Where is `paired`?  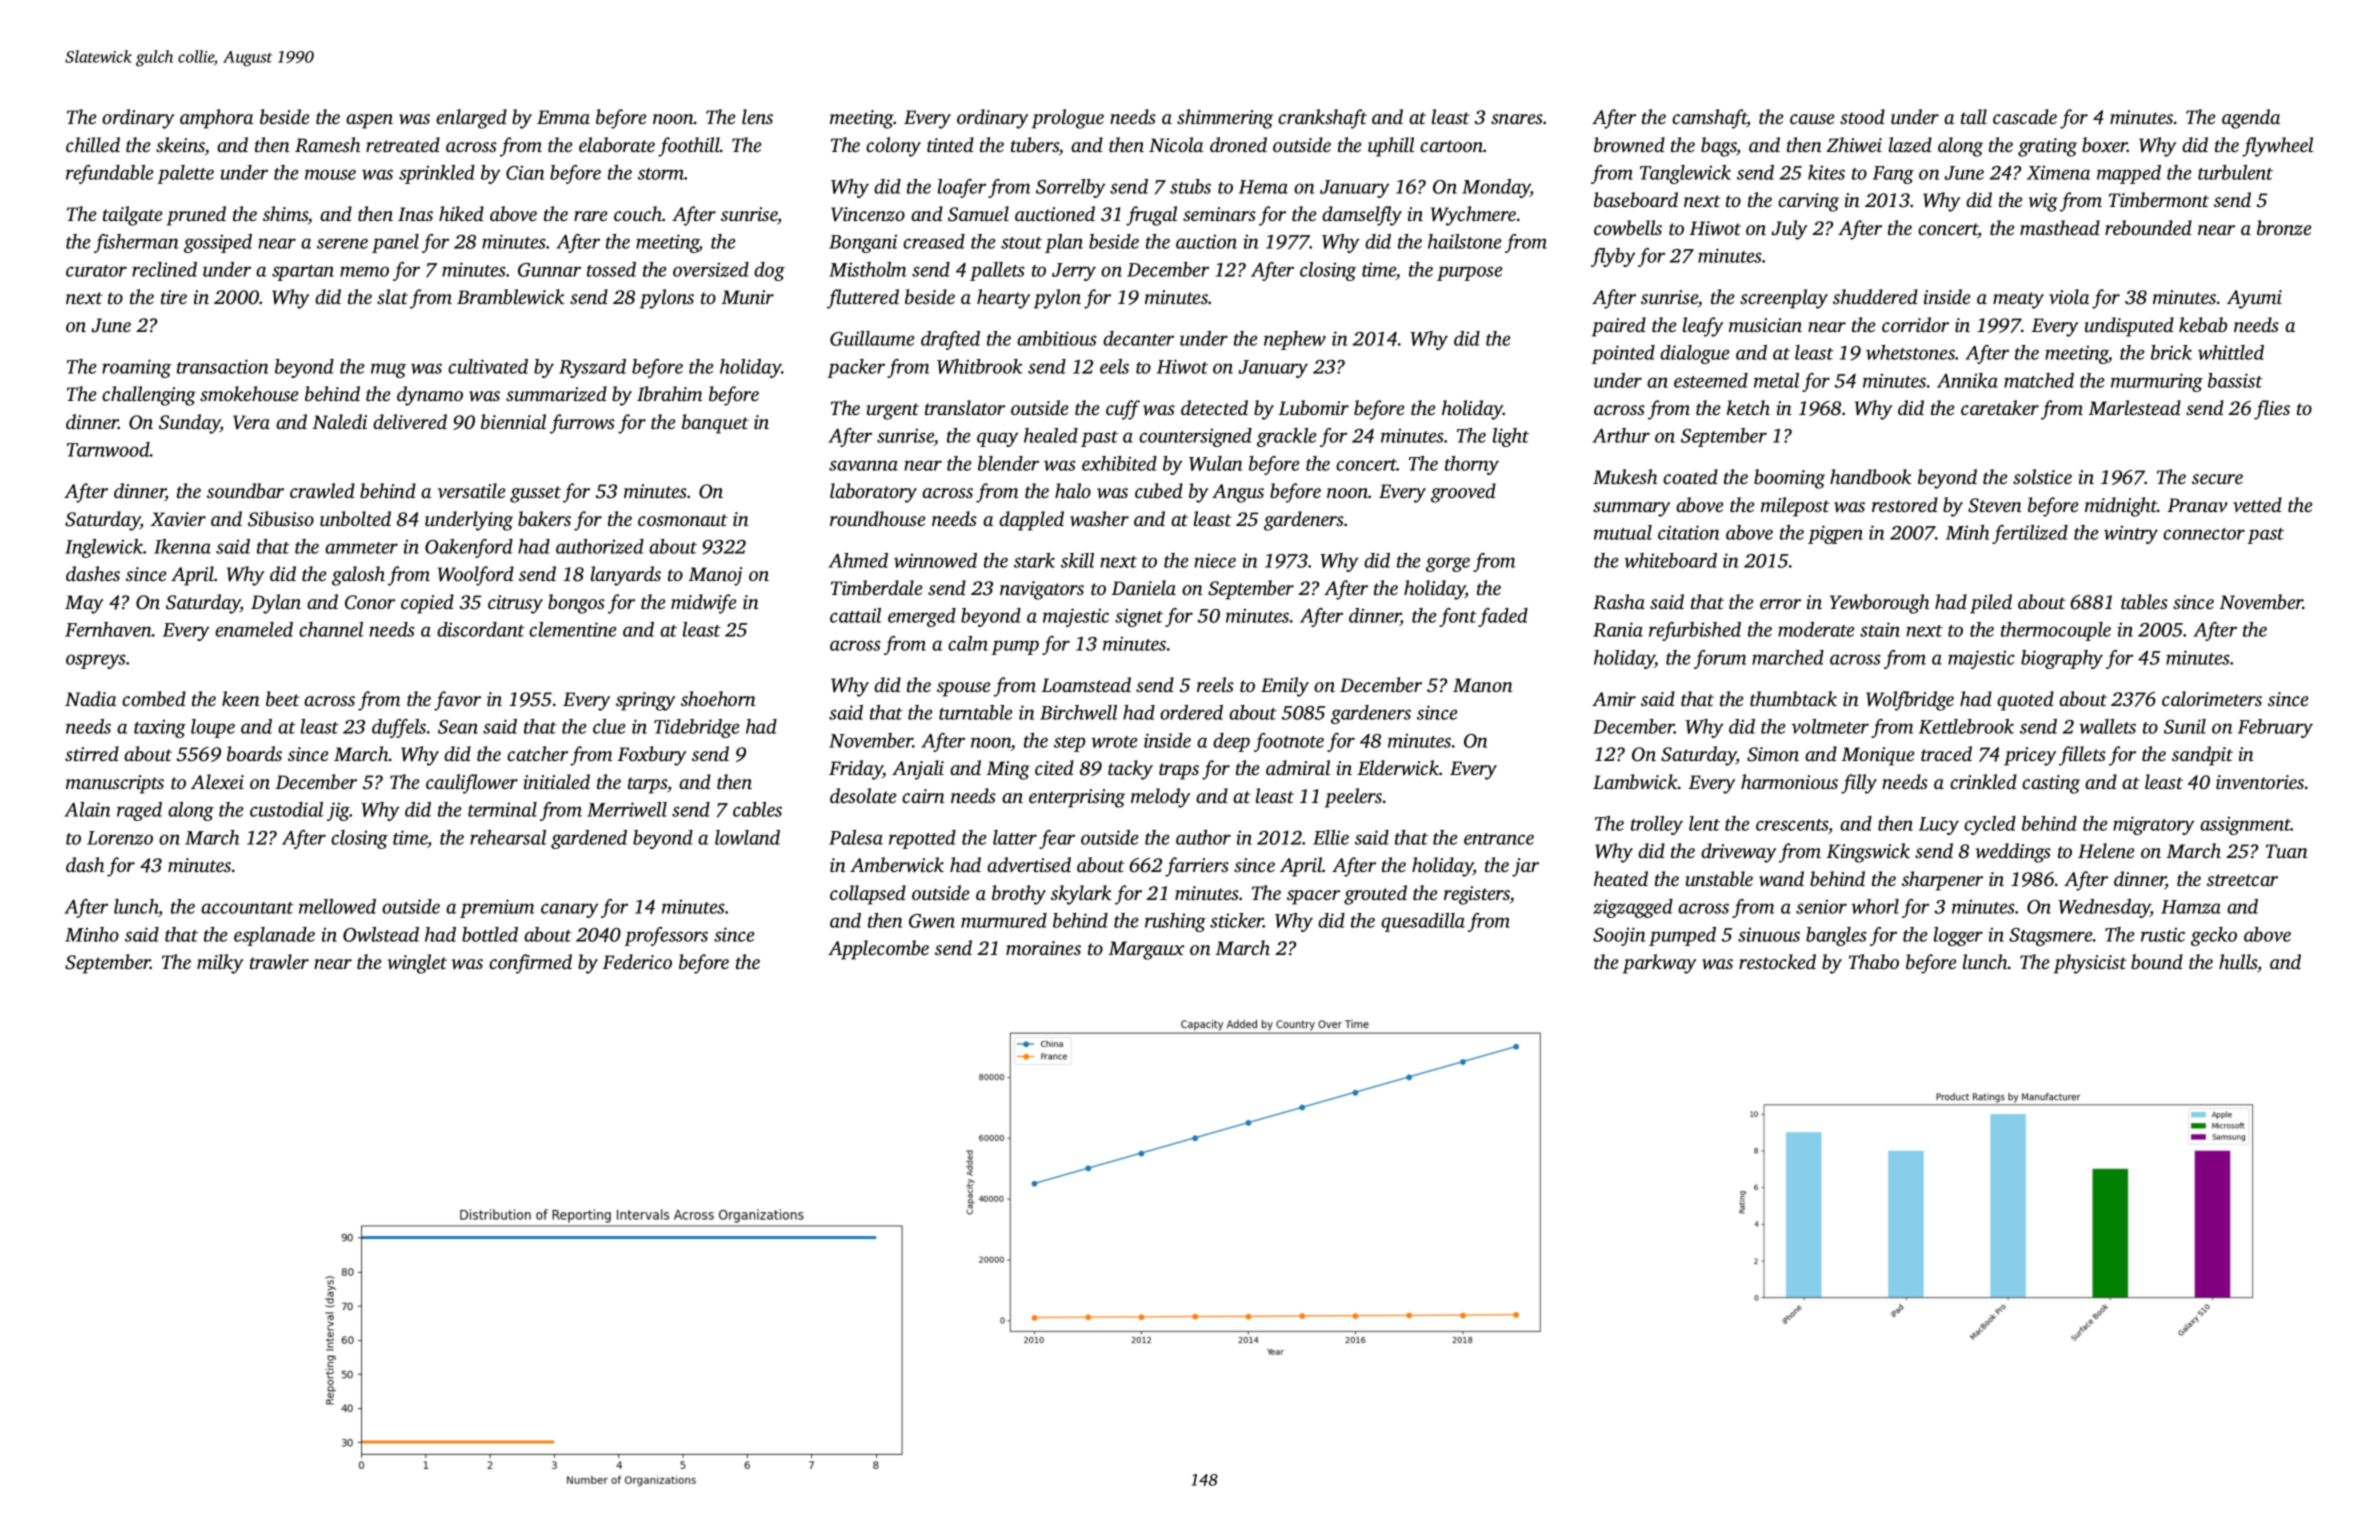
paired is located at coordinates (1619, 327).
